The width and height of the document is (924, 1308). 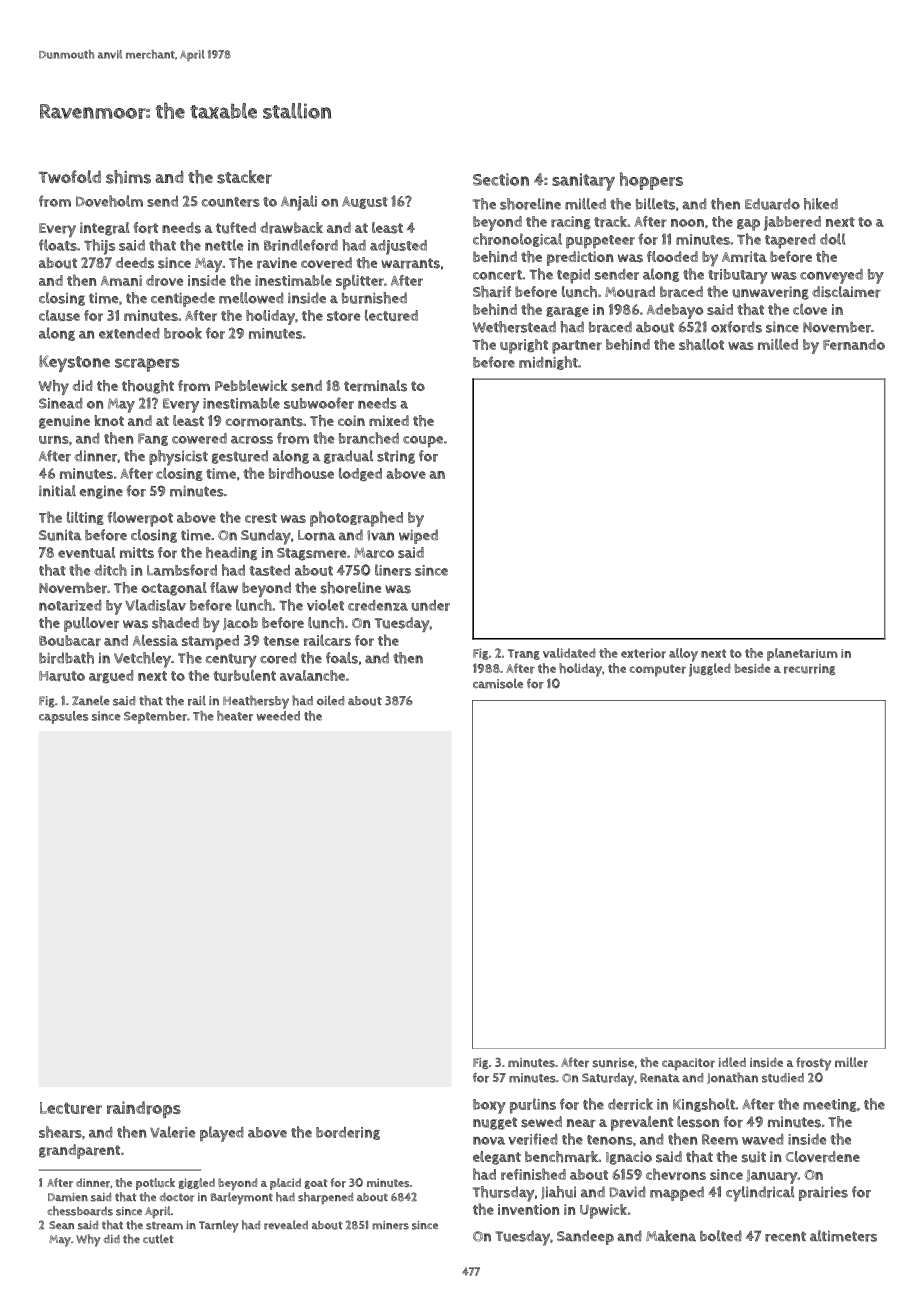 I want to click on birdbath, so click(x=66, y=658).
